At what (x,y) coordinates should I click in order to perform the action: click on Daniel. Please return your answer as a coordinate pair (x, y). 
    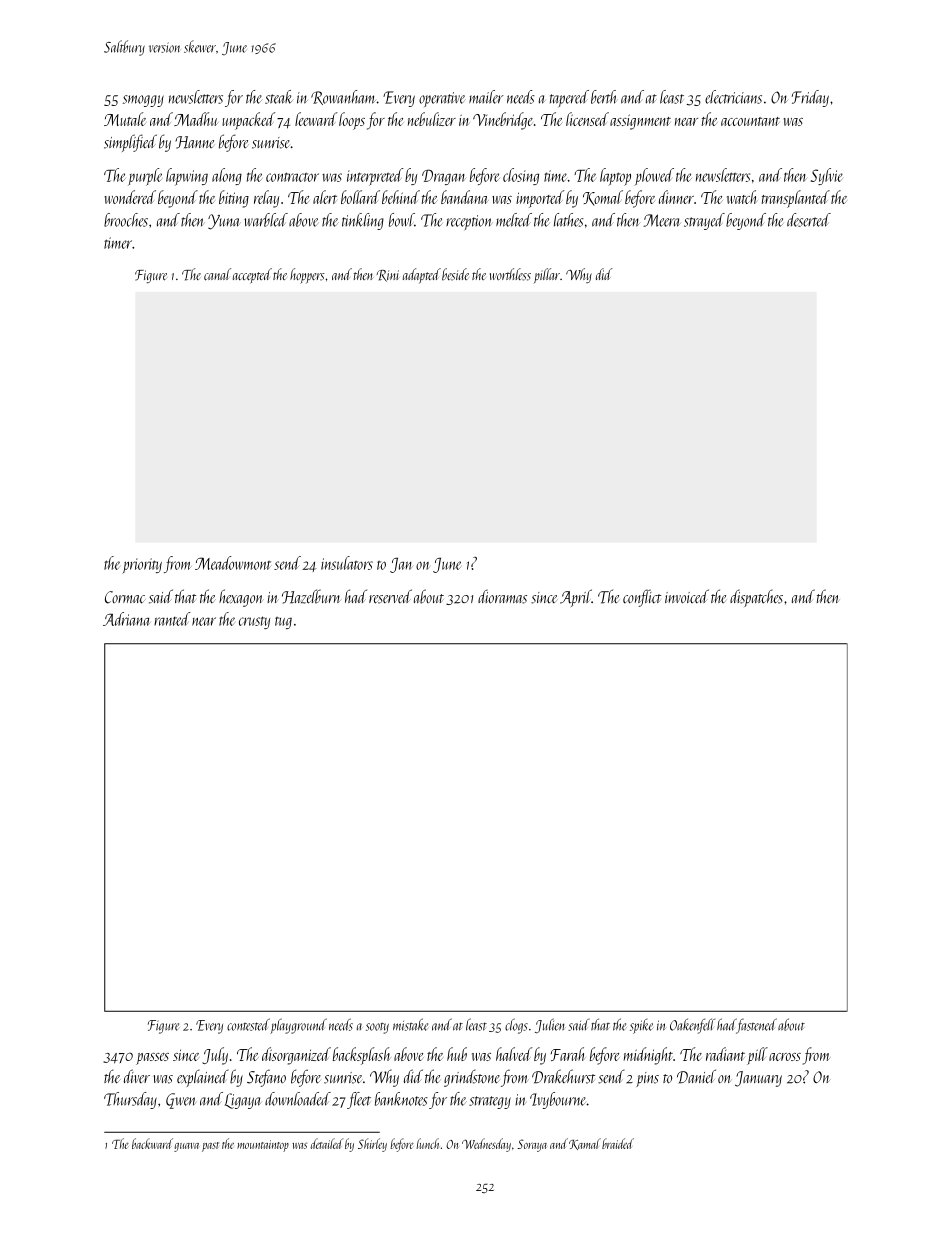
    Looking at the image, I should click on (696, 1076).
